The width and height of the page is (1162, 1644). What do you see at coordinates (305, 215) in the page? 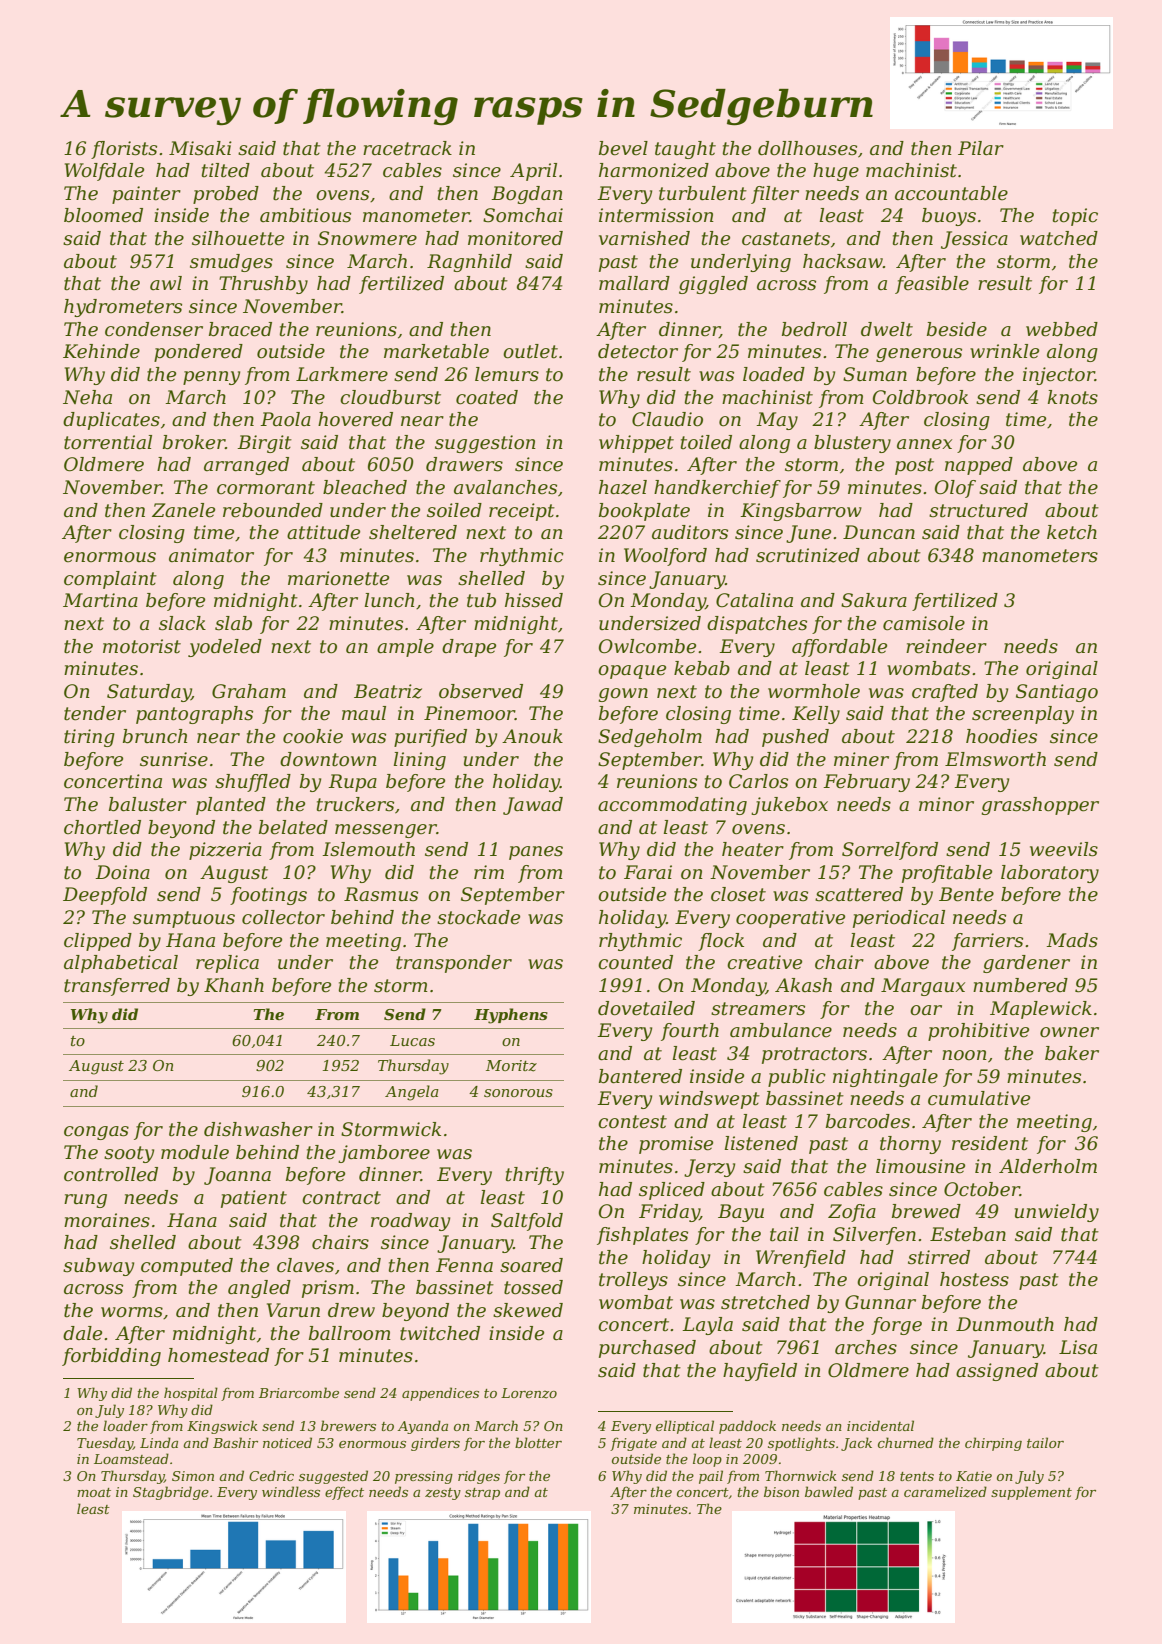
I see `ambitious` at bounding box center [305, 215].
